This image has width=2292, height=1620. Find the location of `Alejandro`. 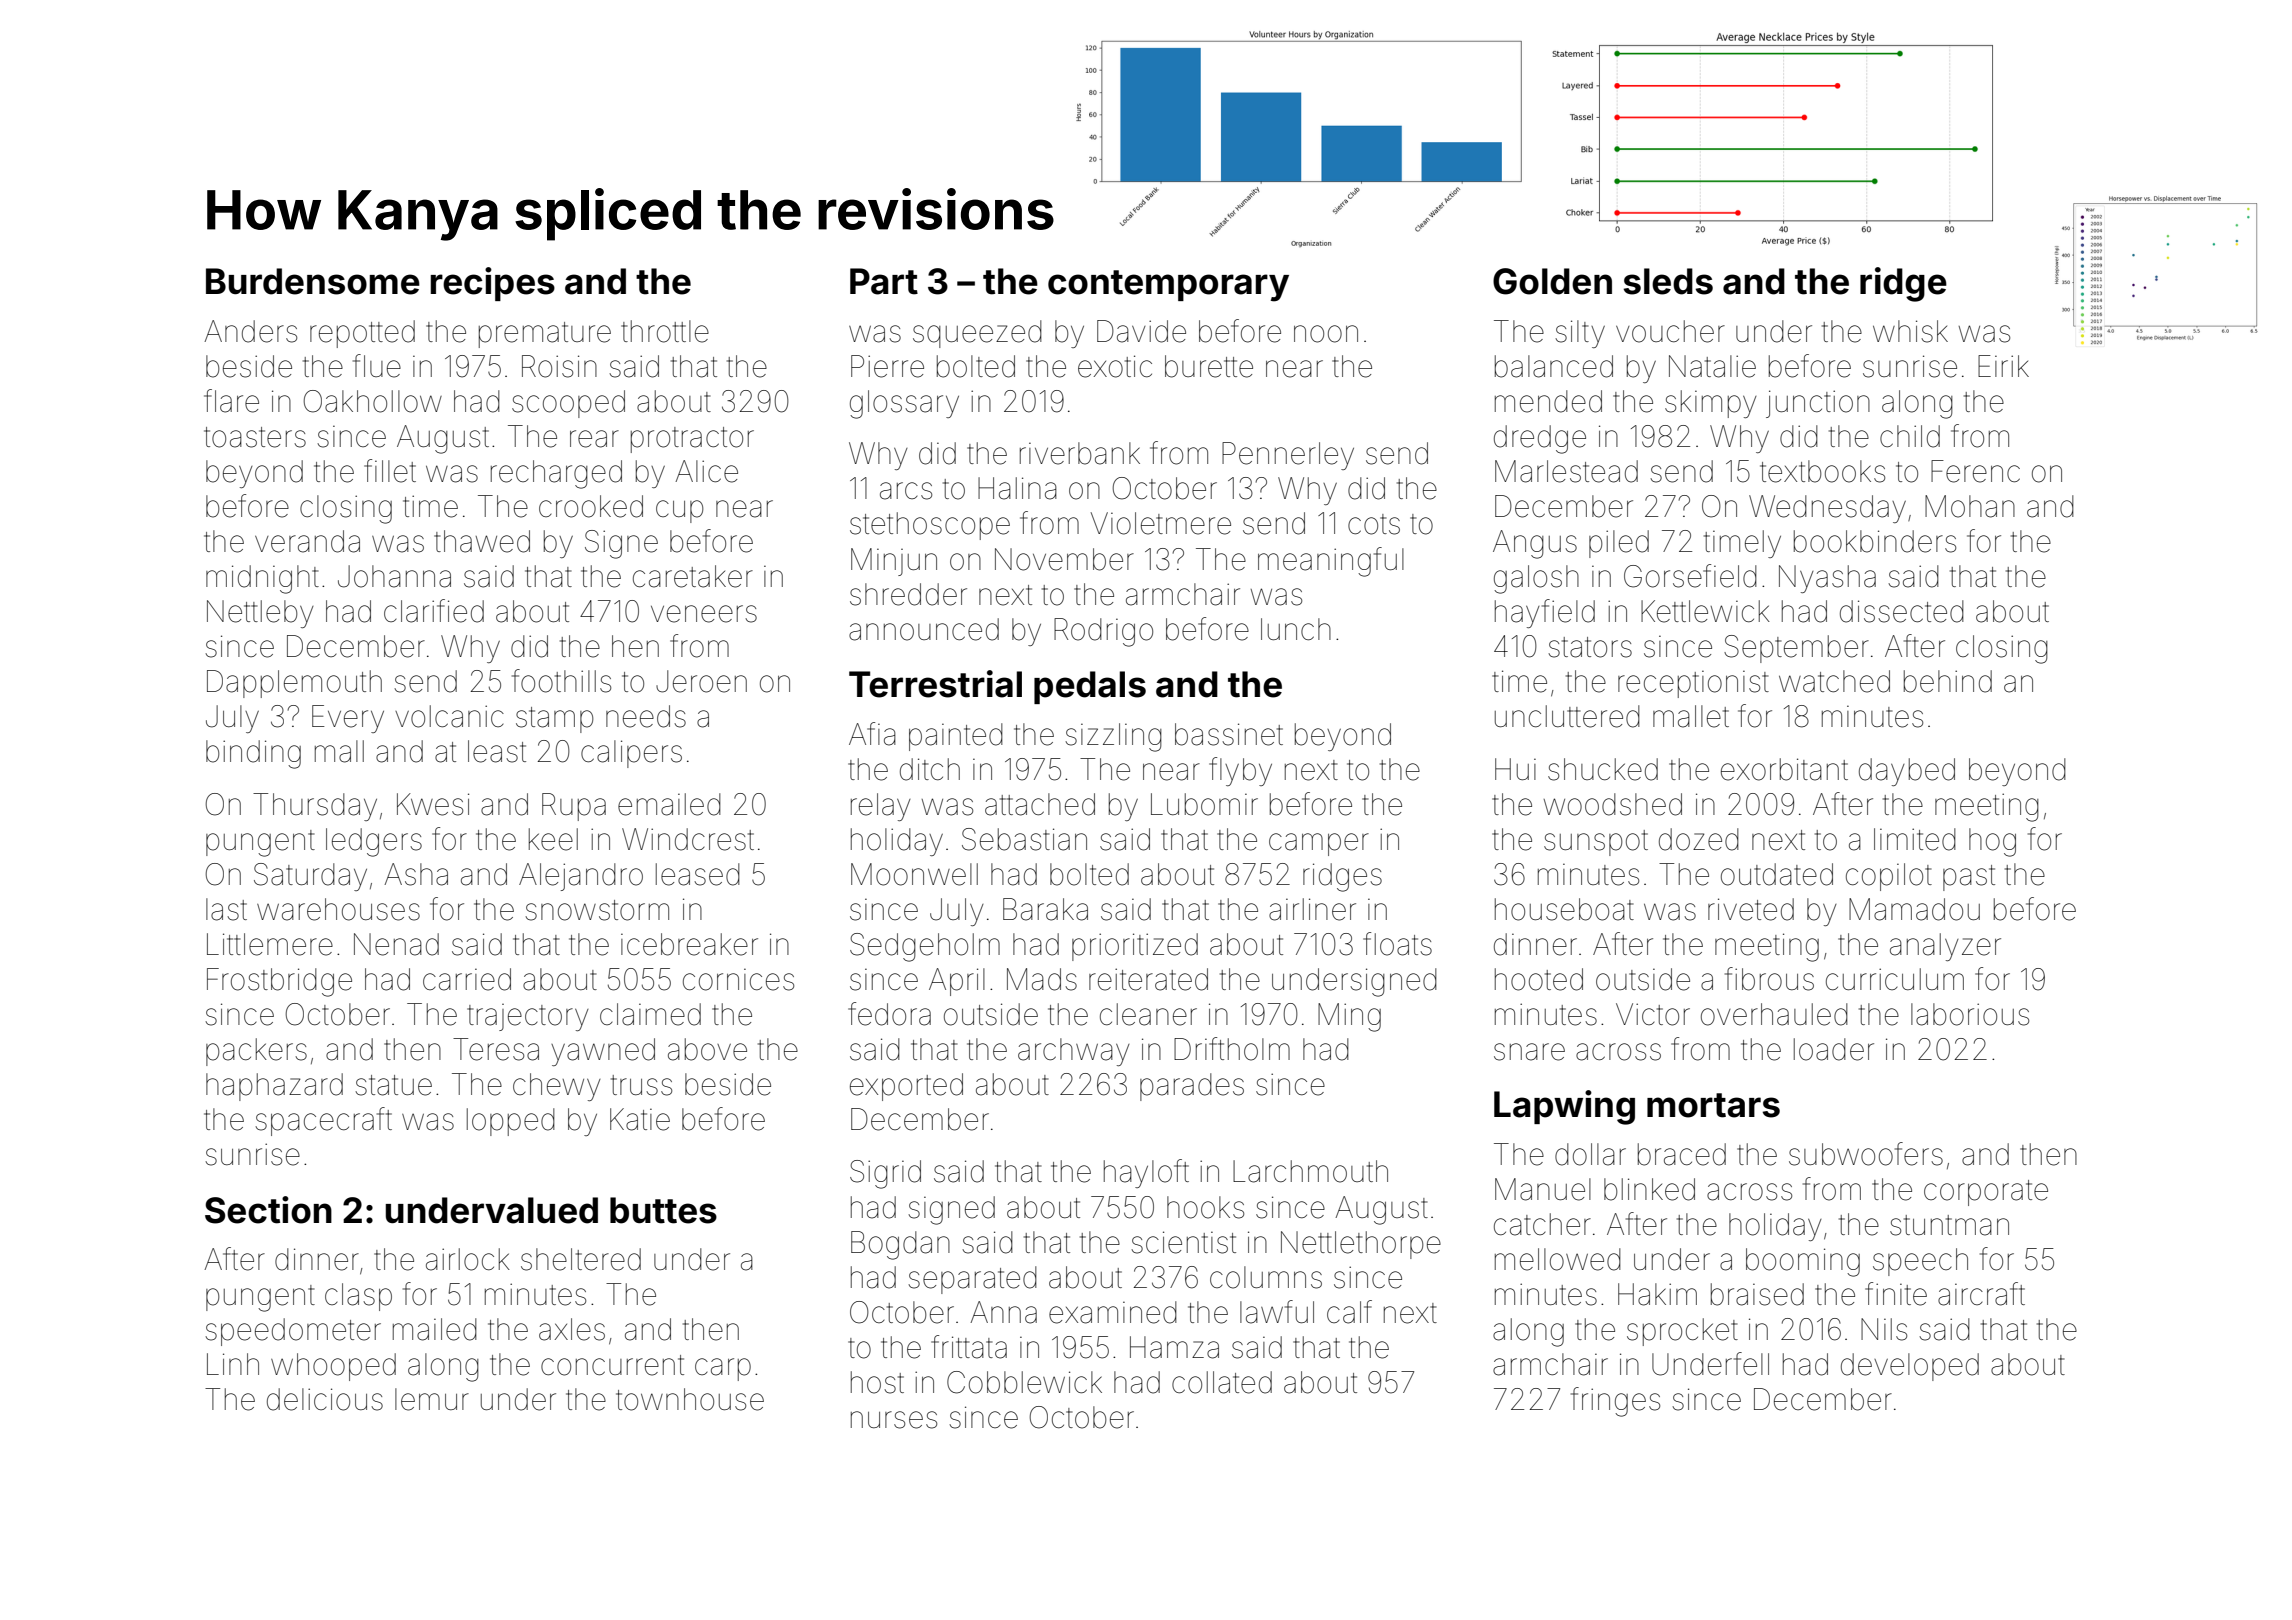

Alejandro is located at coordinates (581, 877).
